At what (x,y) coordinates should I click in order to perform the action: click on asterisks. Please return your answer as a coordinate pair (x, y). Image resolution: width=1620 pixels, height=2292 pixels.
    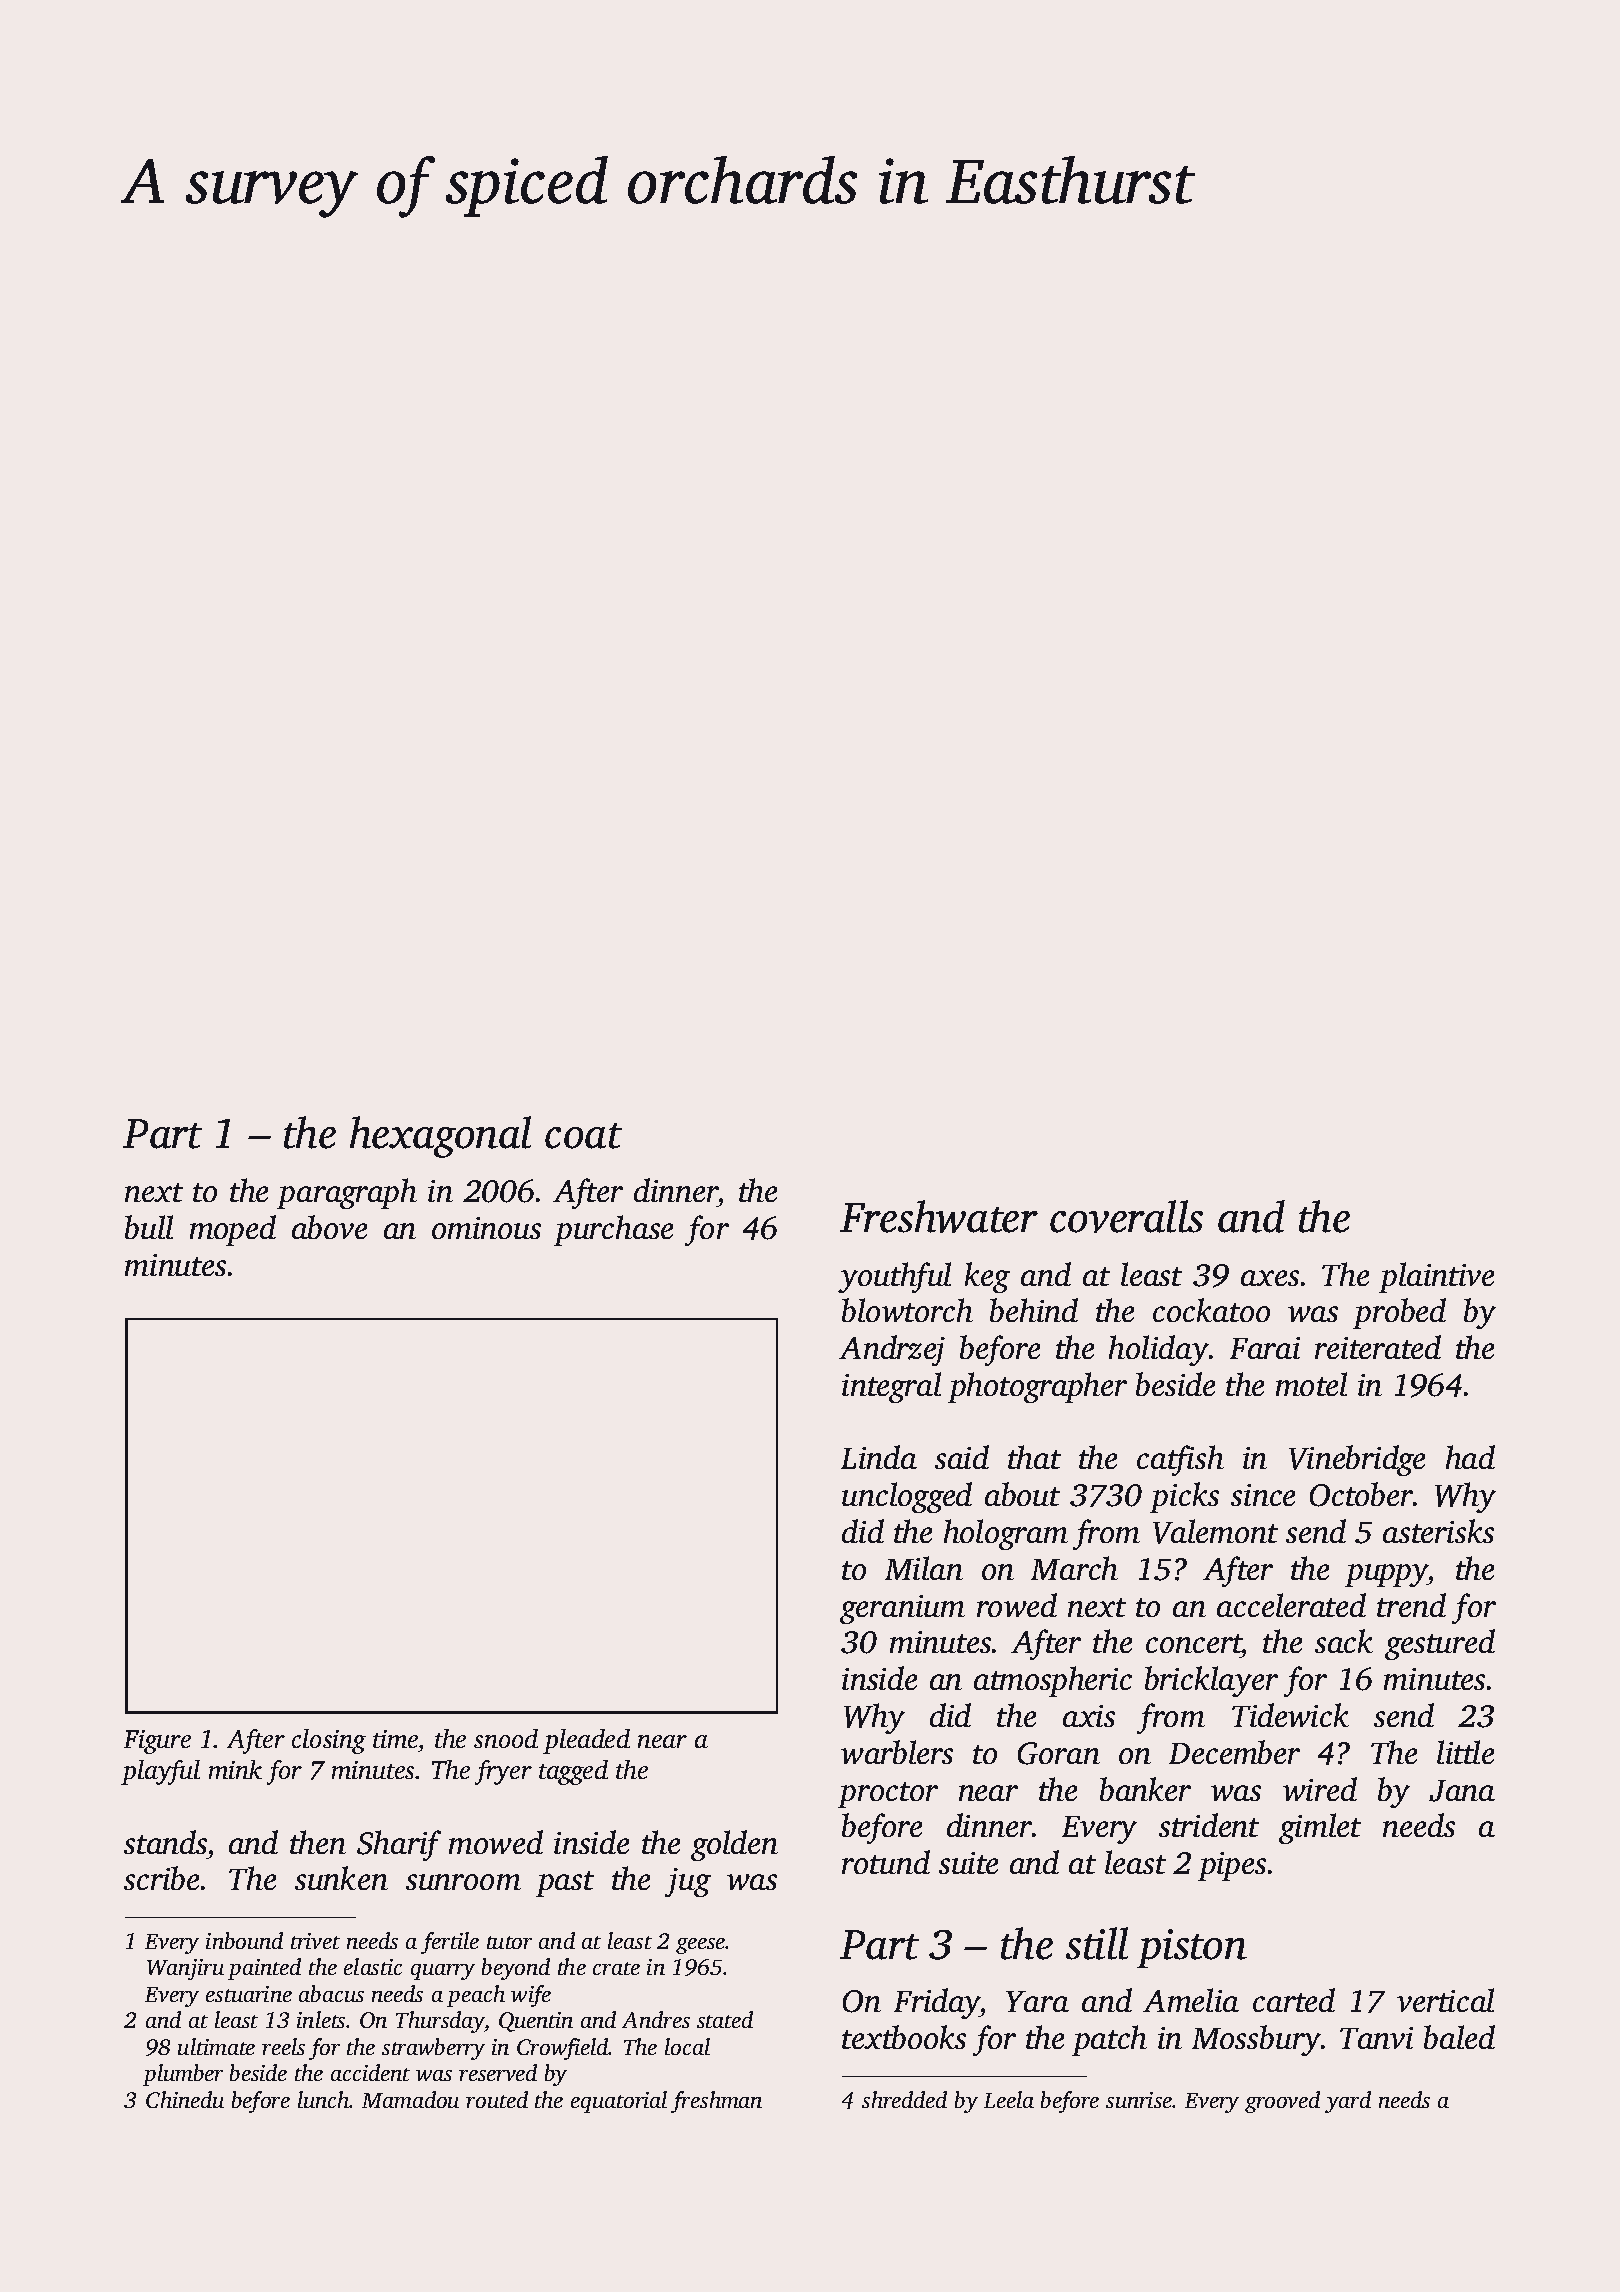
    Looking at the image, I should click on (1438, 1531).
